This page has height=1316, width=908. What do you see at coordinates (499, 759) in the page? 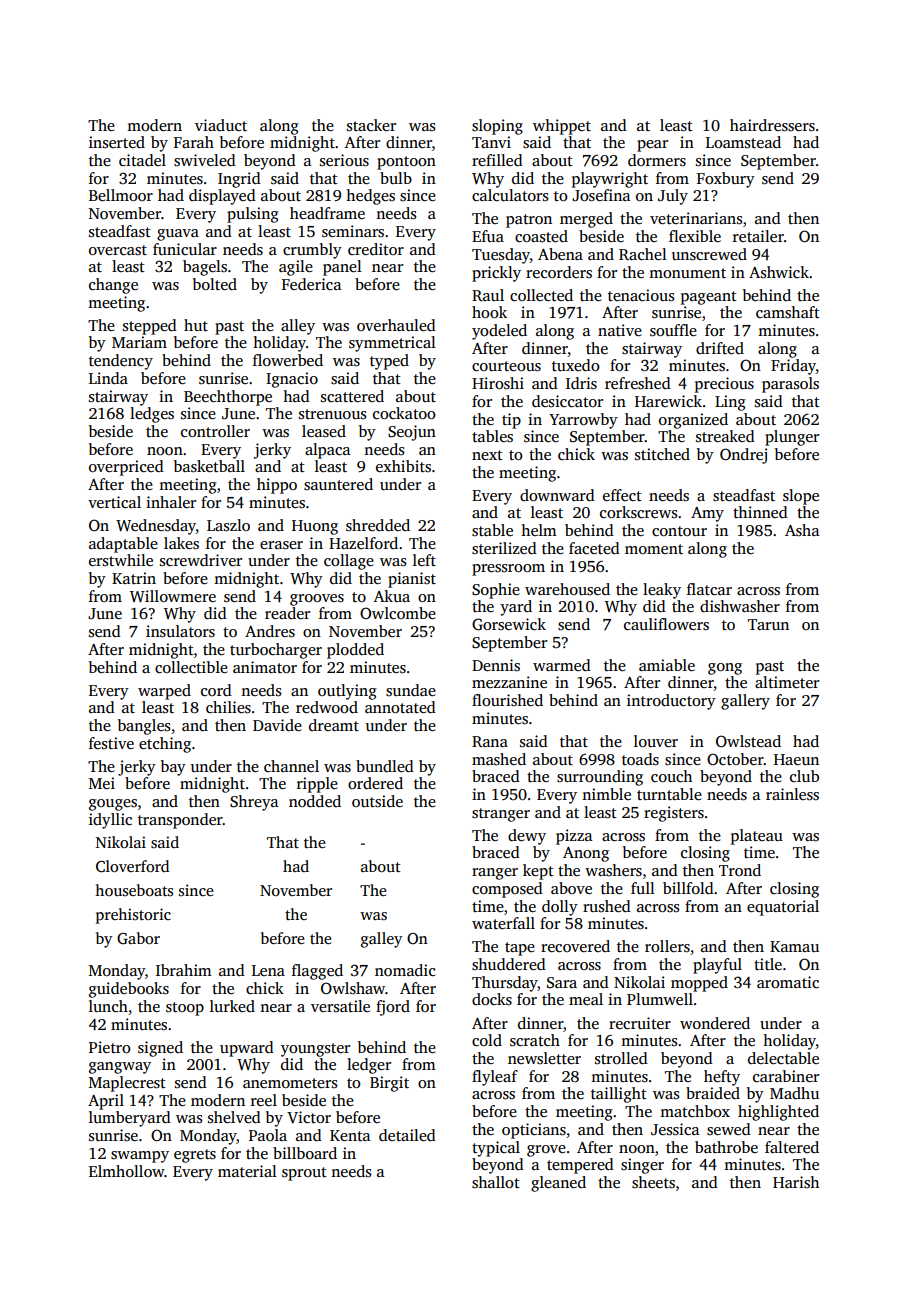
I see `mashed` at bounding box center [499, 759].
